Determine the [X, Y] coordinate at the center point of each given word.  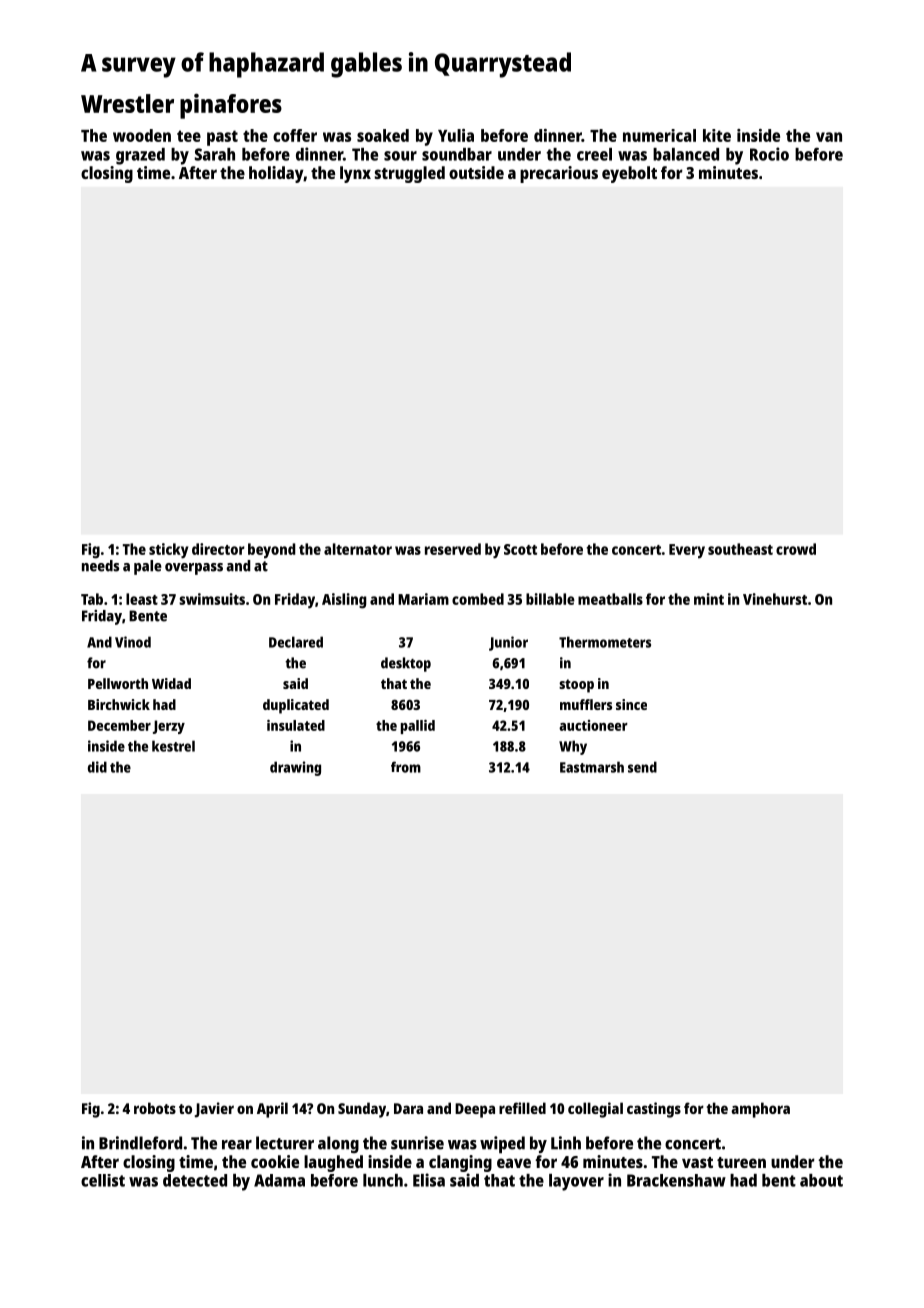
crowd [796, 549]
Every [687, 551]
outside [476, 172]
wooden [142, 135]
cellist [103, 1180]
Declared [296, 642]
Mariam [423, 599]
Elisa [429, 1180]
